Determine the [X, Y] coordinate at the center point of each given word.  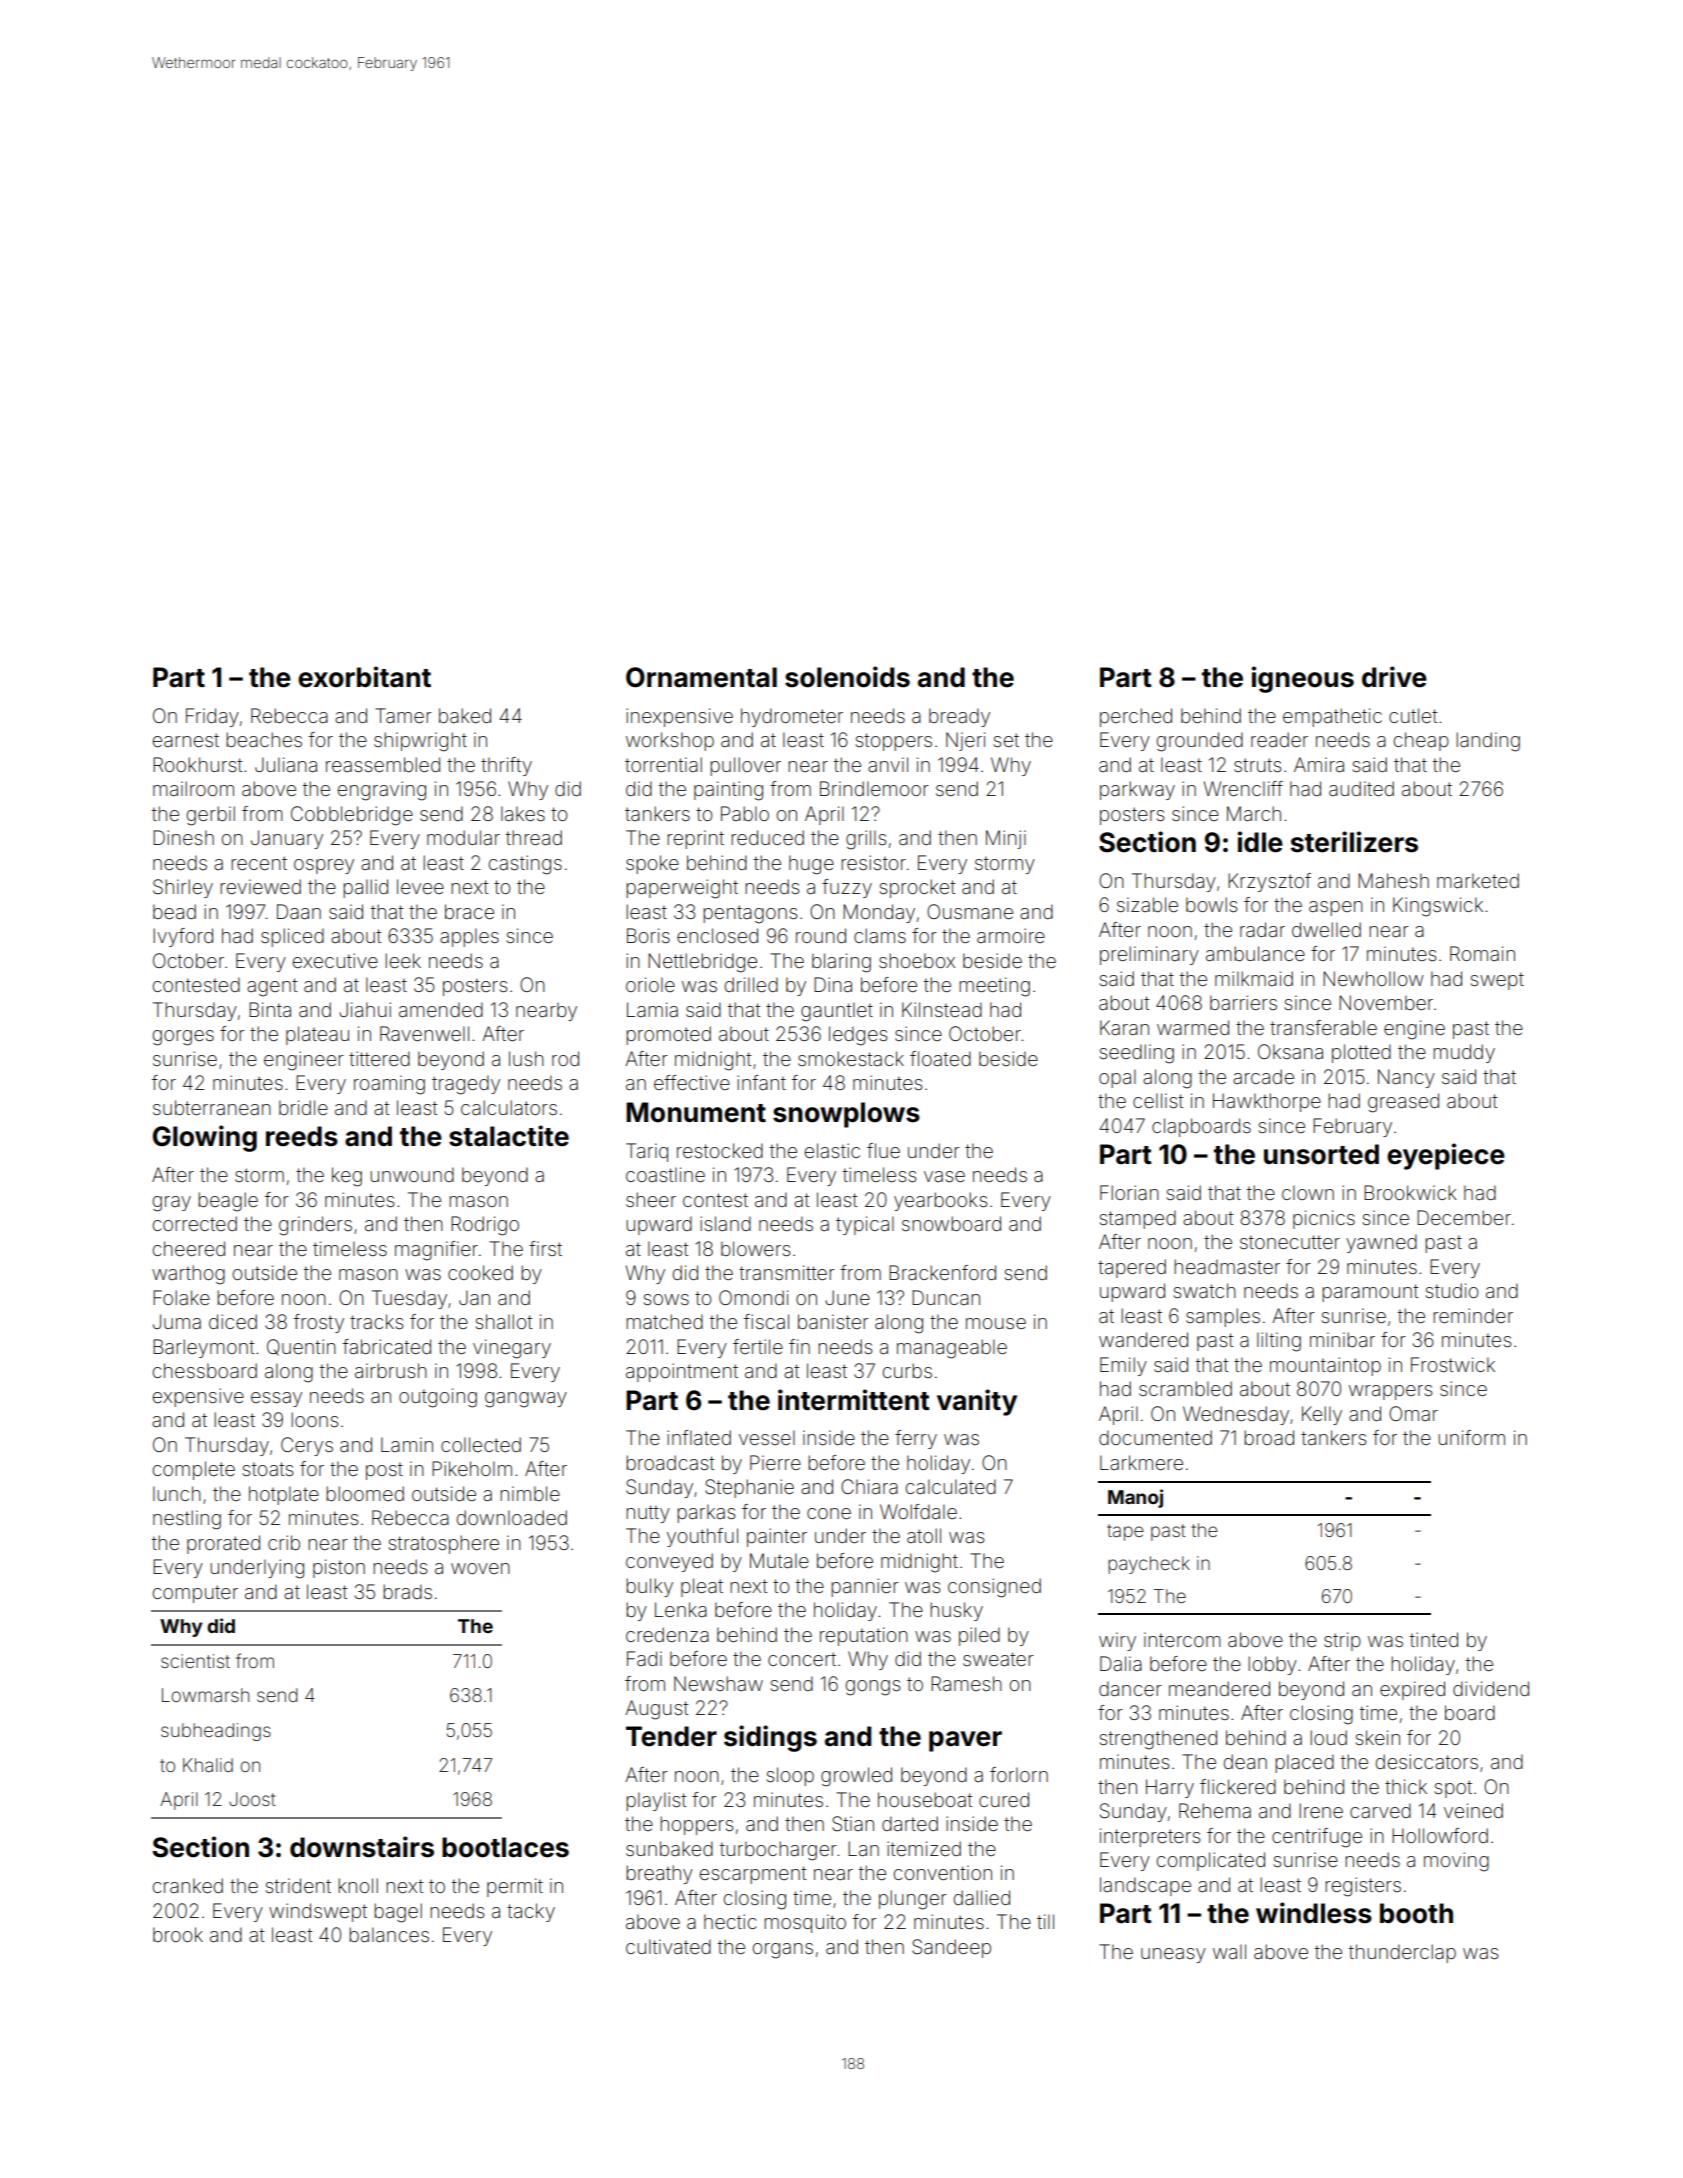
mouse [996, 1323]
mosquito [805, 1923]
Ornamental [701, 677]
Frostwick [1453, 1364]
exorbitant [364, 677]
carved [1380, 1810]
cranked [188, 1885]
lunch [177, 1493]
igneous [1303, 679]
